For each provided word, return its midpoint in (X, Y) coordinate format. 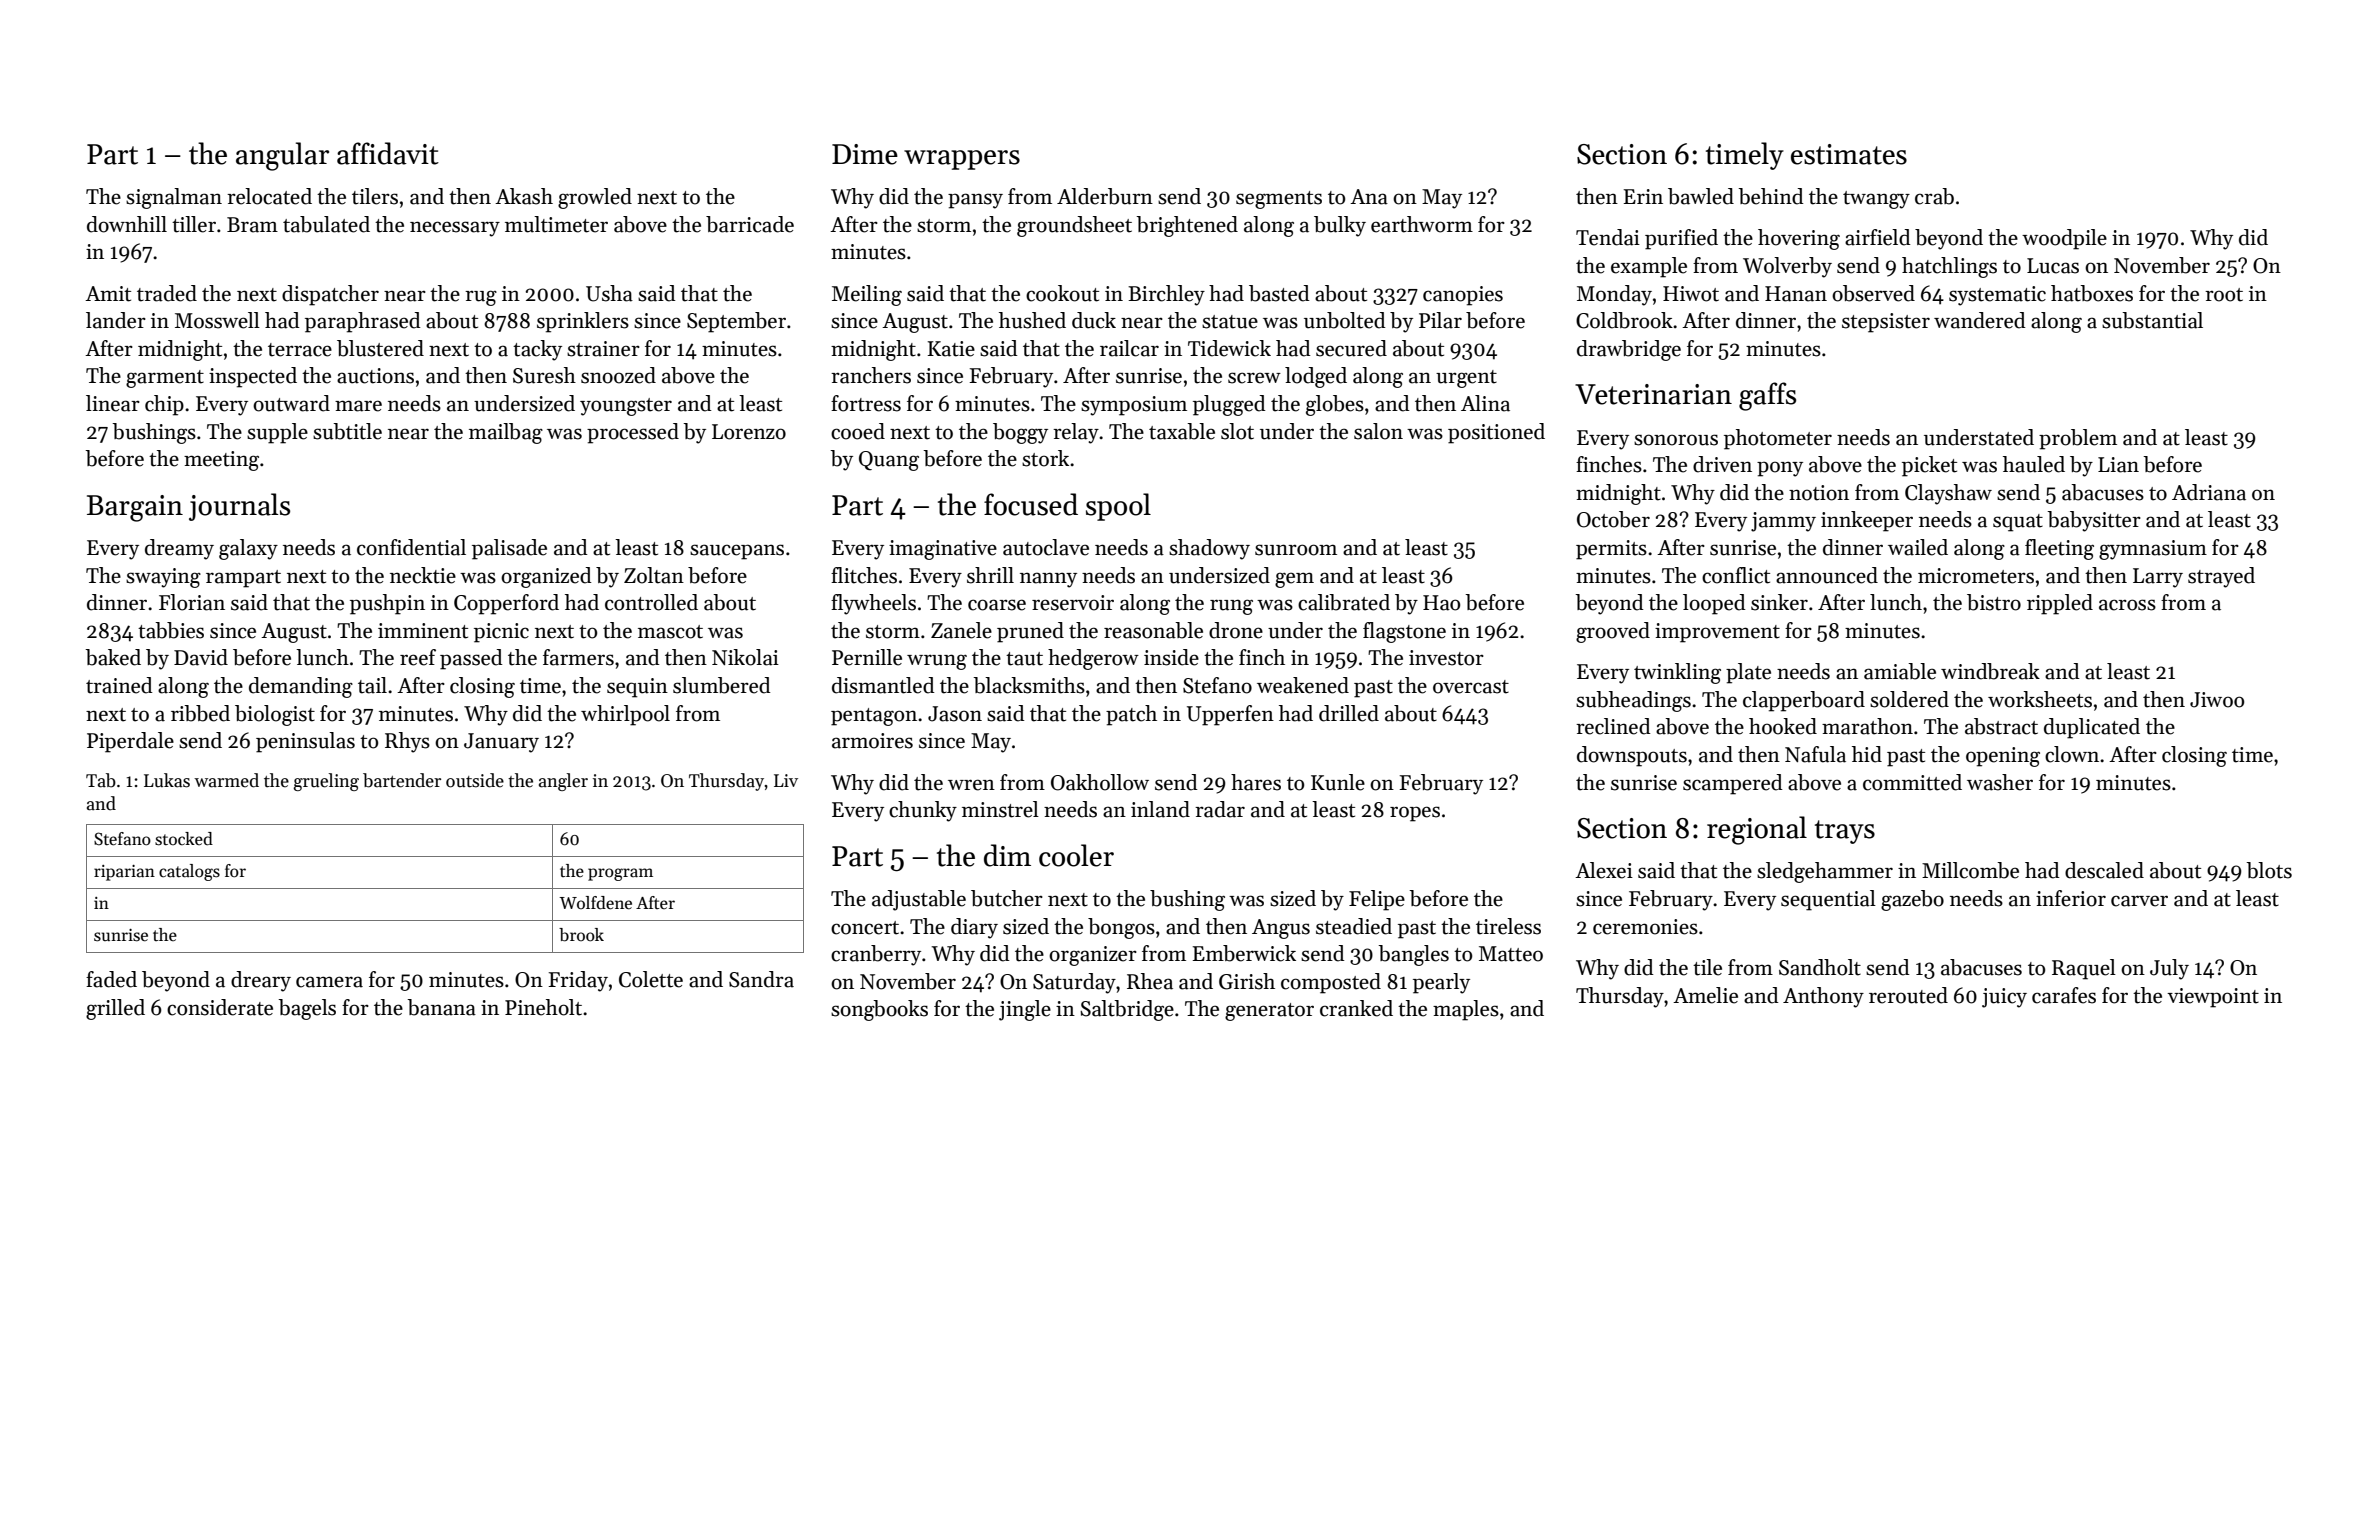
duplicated (2092, 728)
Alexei (1604, 870)
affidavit (388, 153)
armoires (872, 741)
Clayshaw (1948, 494)
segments (1279, 200)
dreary (261, 981)
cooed (858, 431)
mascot (670, 632)
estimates (1849, 154)
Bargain (135, 508)
